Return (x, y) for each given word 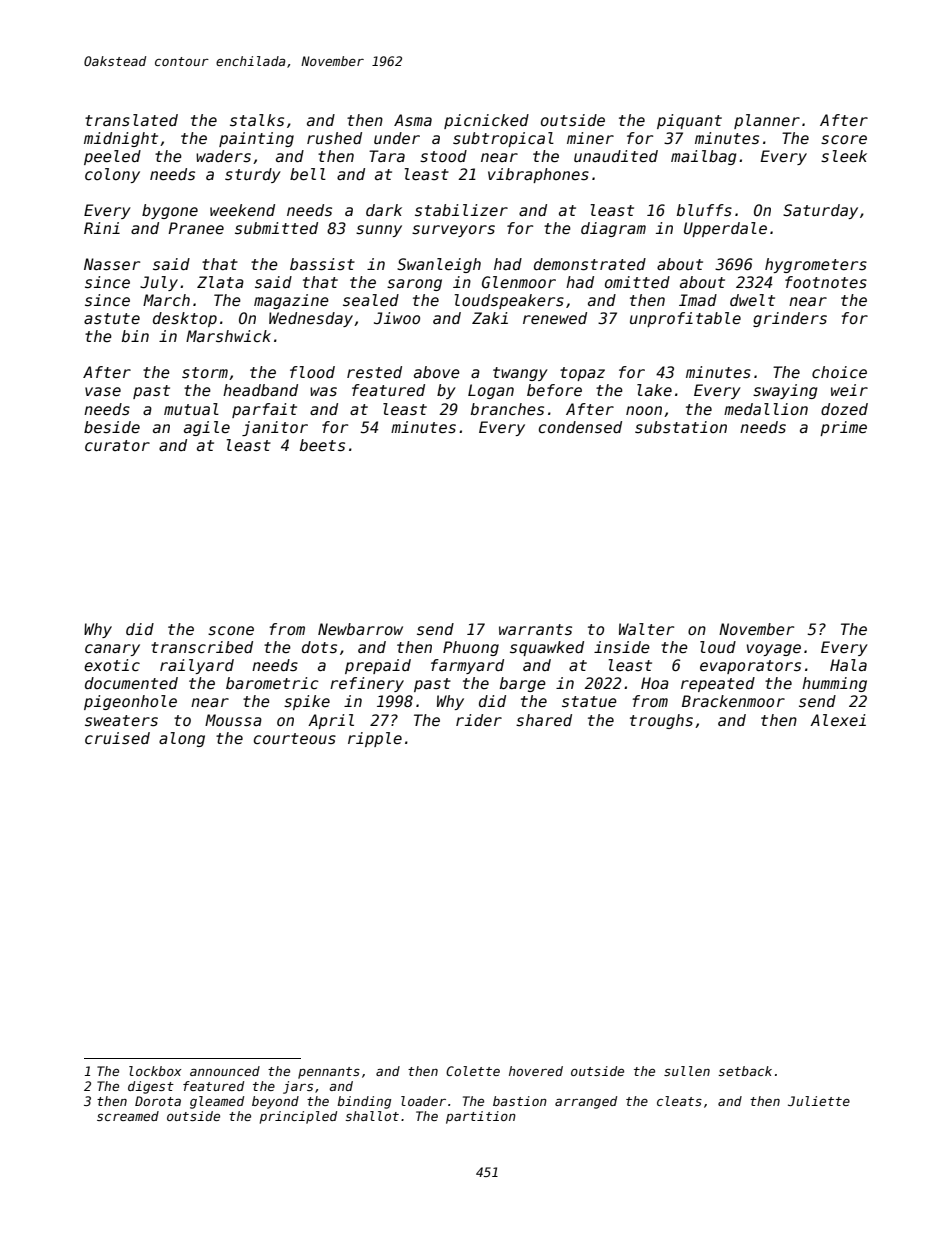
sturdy (253, 175)
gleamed (217, 1102)
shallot (372, 1116)
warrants (535, 630)
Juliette (819, 1101)
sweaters (121, 721)
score (844, 140)
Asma (413, 120)
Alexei (838, 720)
